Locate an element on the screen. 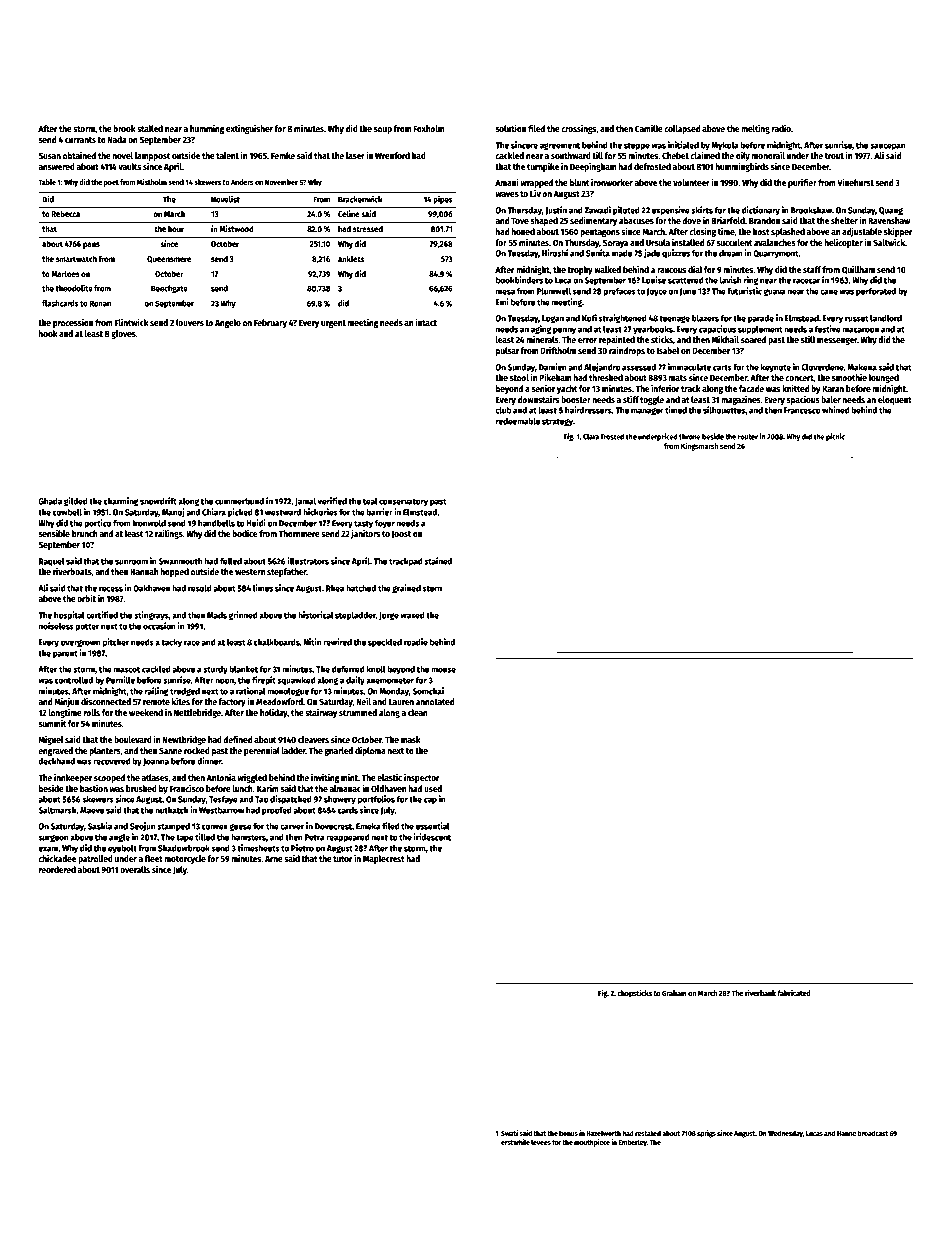 The width and height of the screenshot is (952, 1233). reordered is located at coordinates (57, 869).
